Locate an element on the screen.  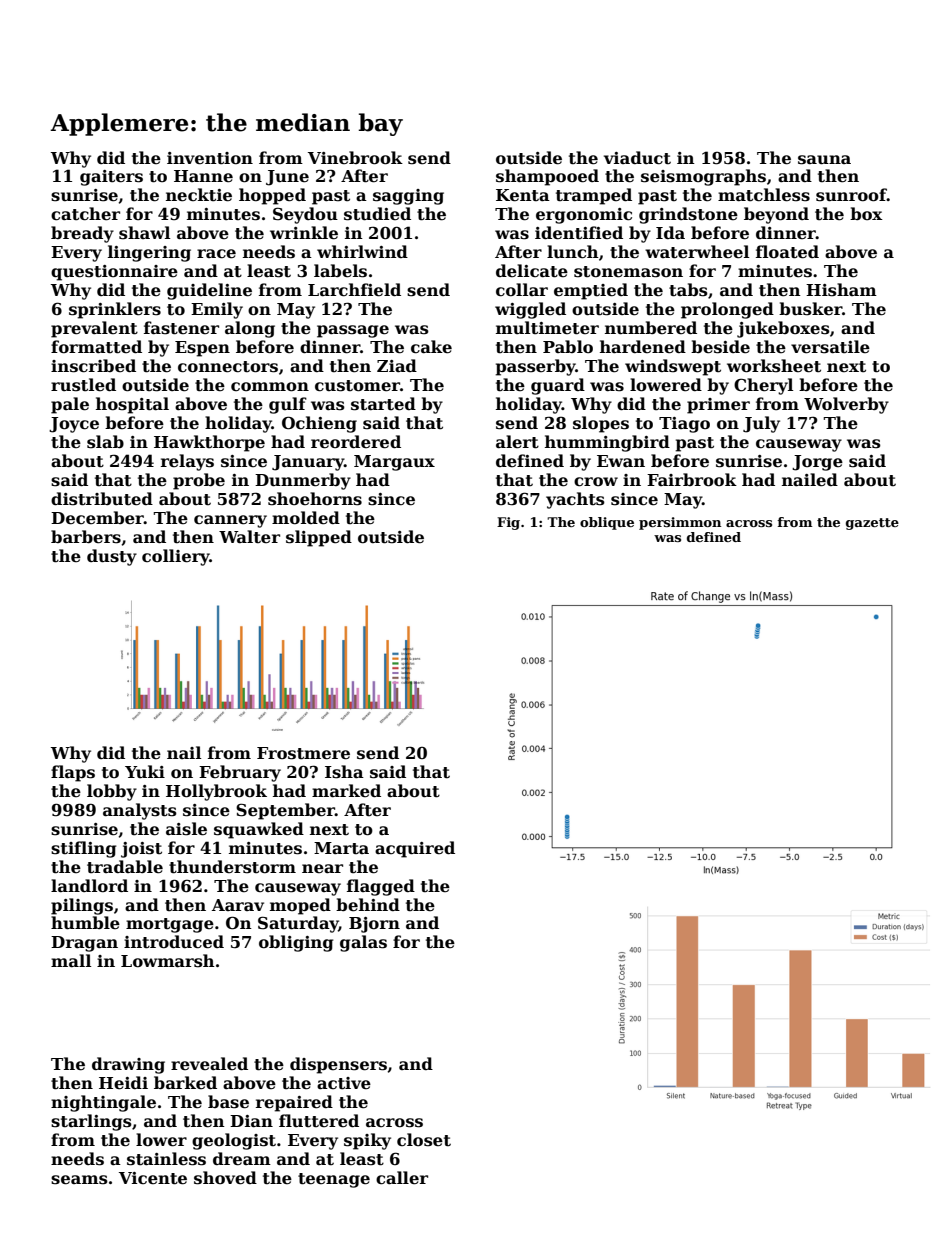
Jorge is located at coordinates (817, 463).
